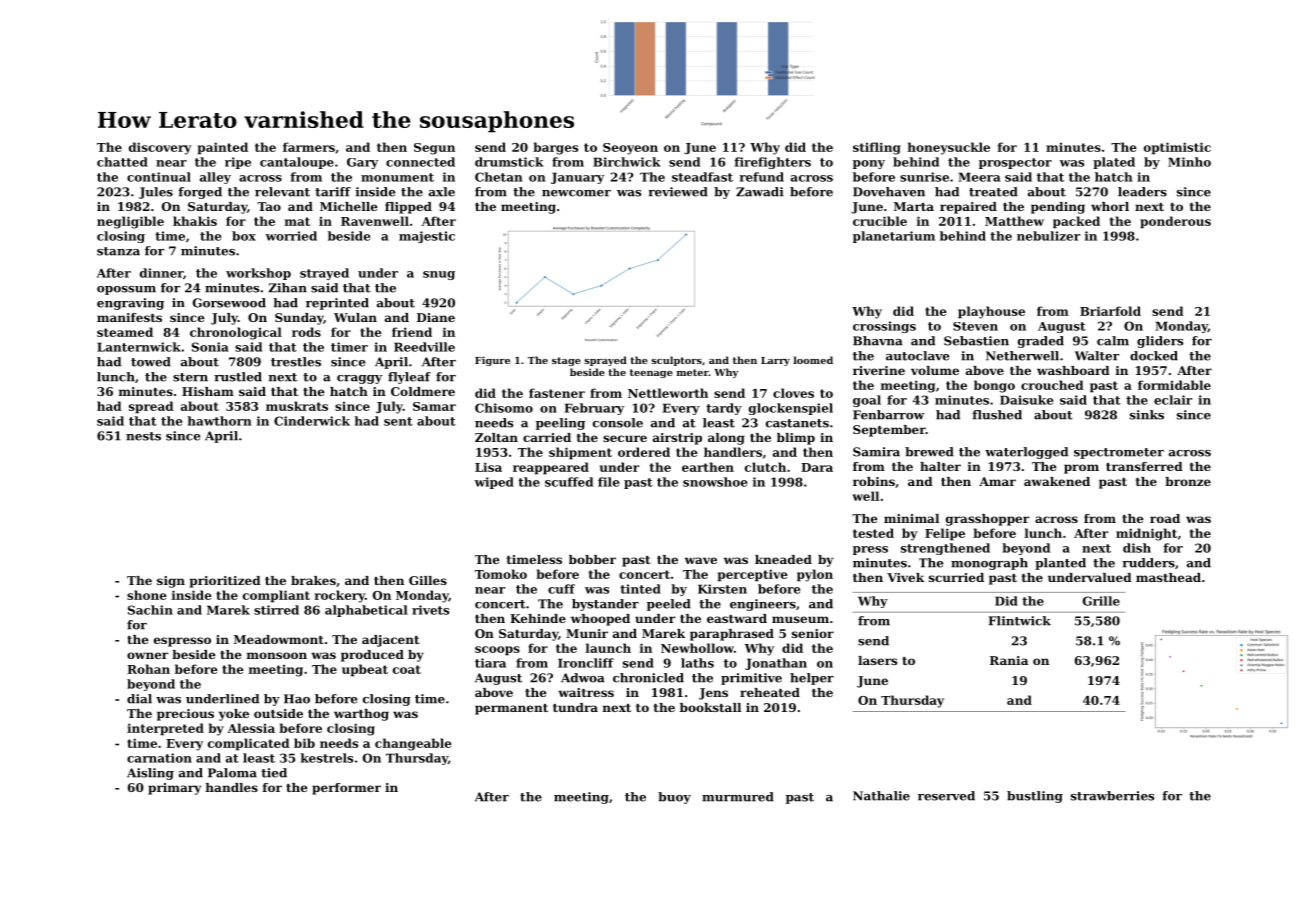  What do you see at coordinates (1177, 148) in the screenshot?
I see `optimistic` at bounding box center [1177, 148].
